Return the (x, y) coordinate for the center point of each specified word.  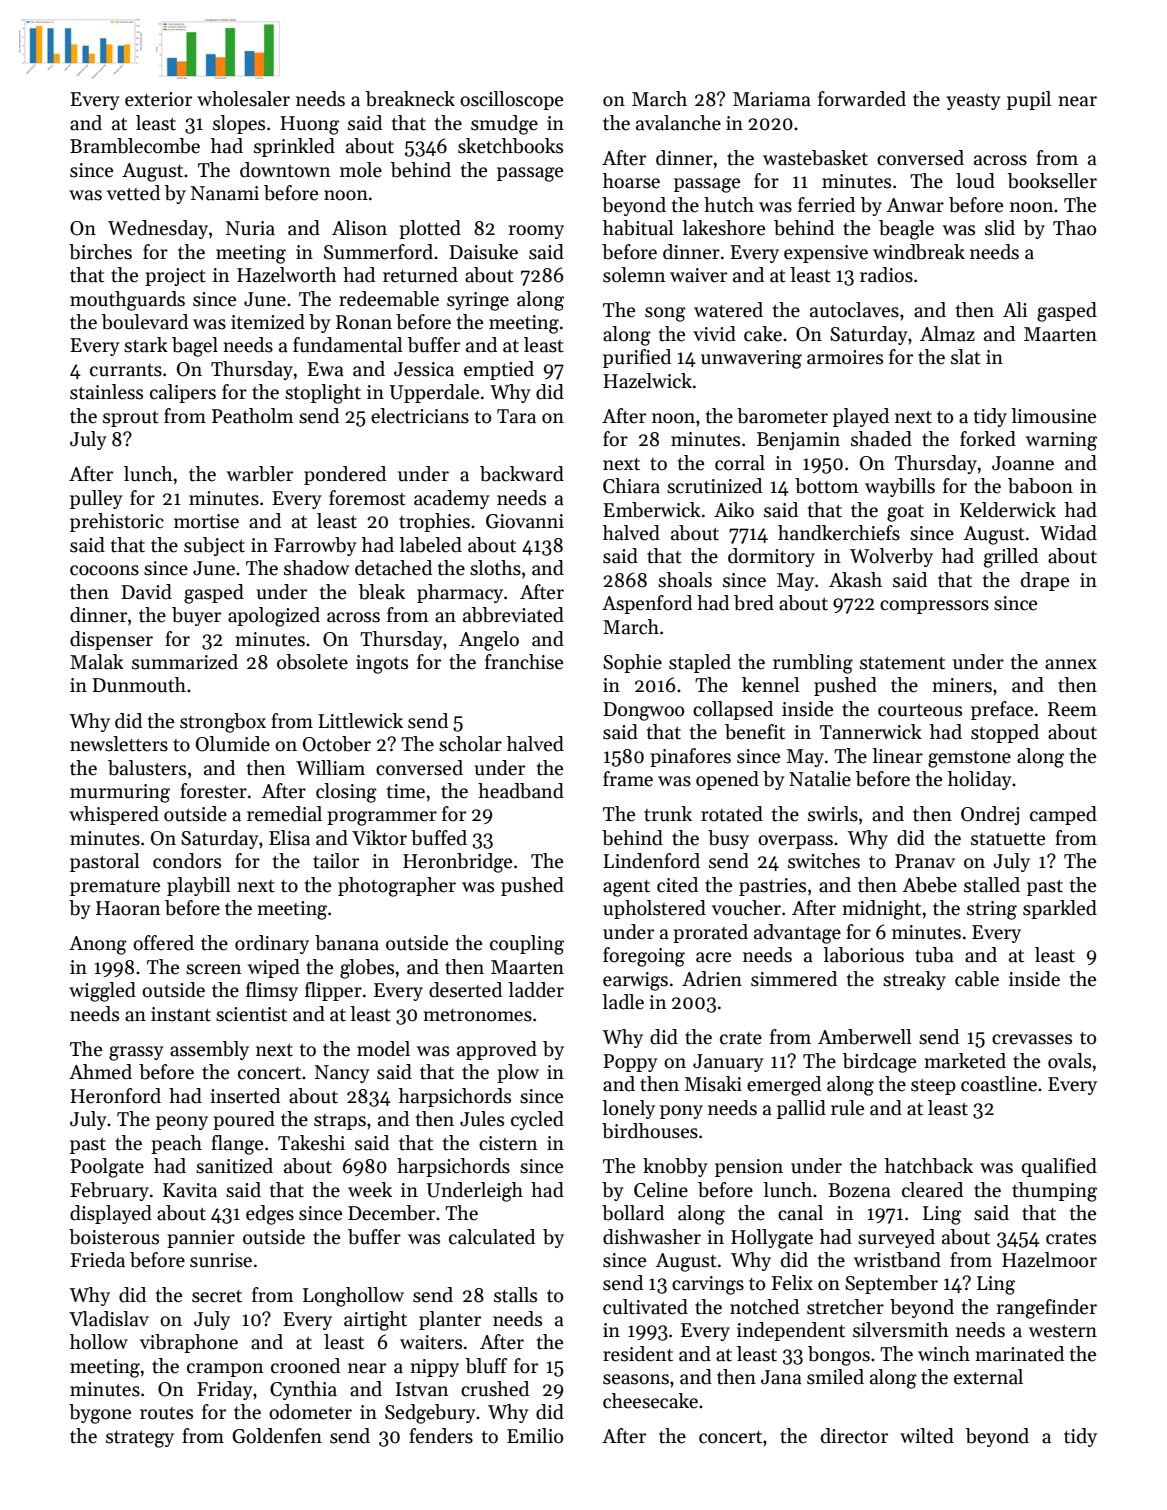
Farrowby (315, 546)
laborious (863, 955)
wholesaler (243, 99)
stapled (700, 663)
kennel (771, 685)
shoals (685, 580)
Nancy (342, 1074)
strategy (140, 1439)
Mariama (772, 99)
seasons (636, 1379)
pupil (1029, 100)
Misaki (713, 1084)
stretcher (845, 1307)
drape (1045, 581)
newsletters (119, 744)
